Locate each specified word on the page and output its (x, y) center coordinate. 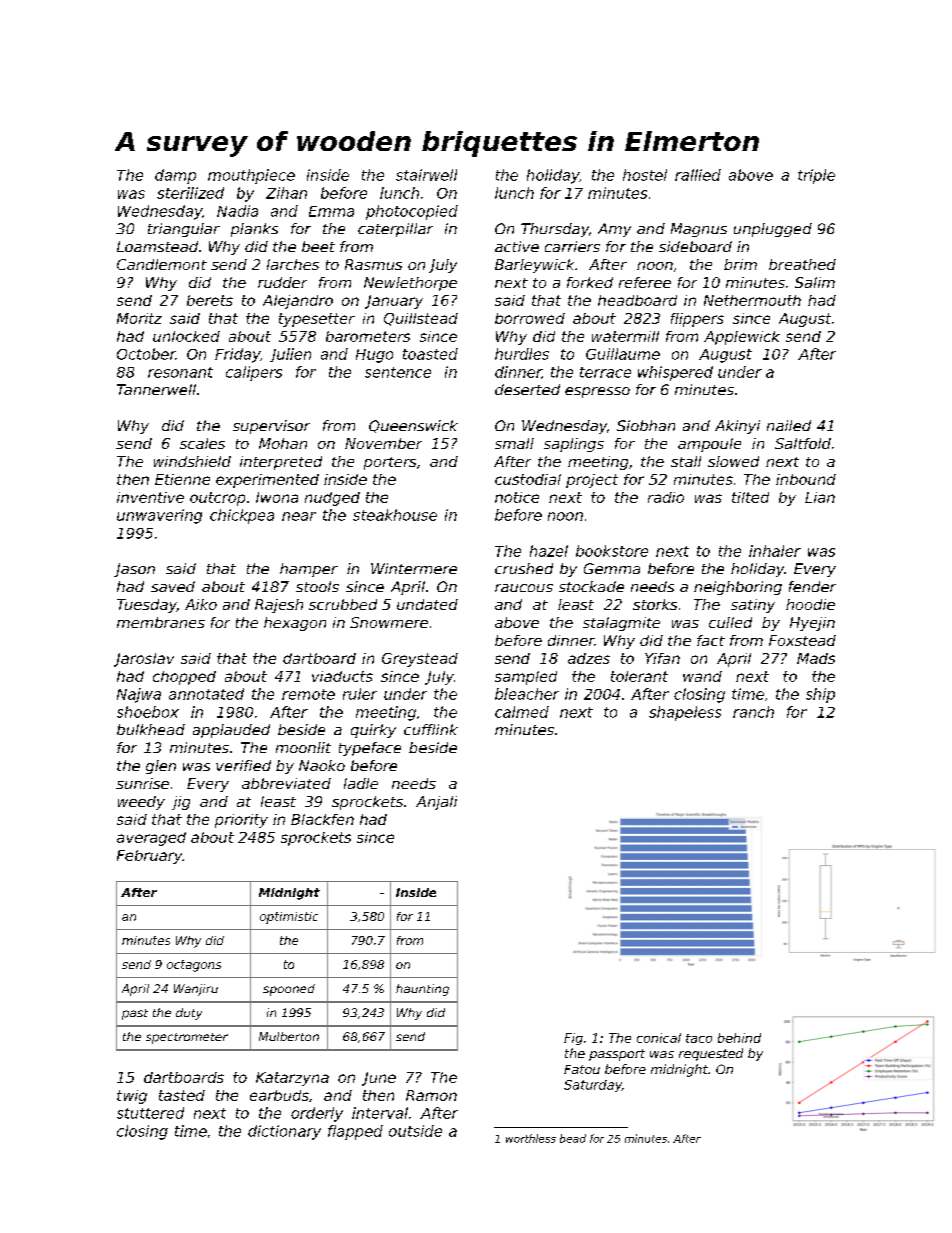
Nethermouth (752, 300)
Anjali (436, 803)
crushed (524, 568)
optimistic (289, 918)
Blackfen (322, 819)
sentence (398, 372)
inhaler (775, 551)
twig (132, 1097)
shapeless (685, 713)
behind (739, 1038)
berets (210, 300)
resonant (180, 372)
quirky (373, 731)
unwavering (159, 516)
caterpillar (395, 230)
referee (645, 282)
